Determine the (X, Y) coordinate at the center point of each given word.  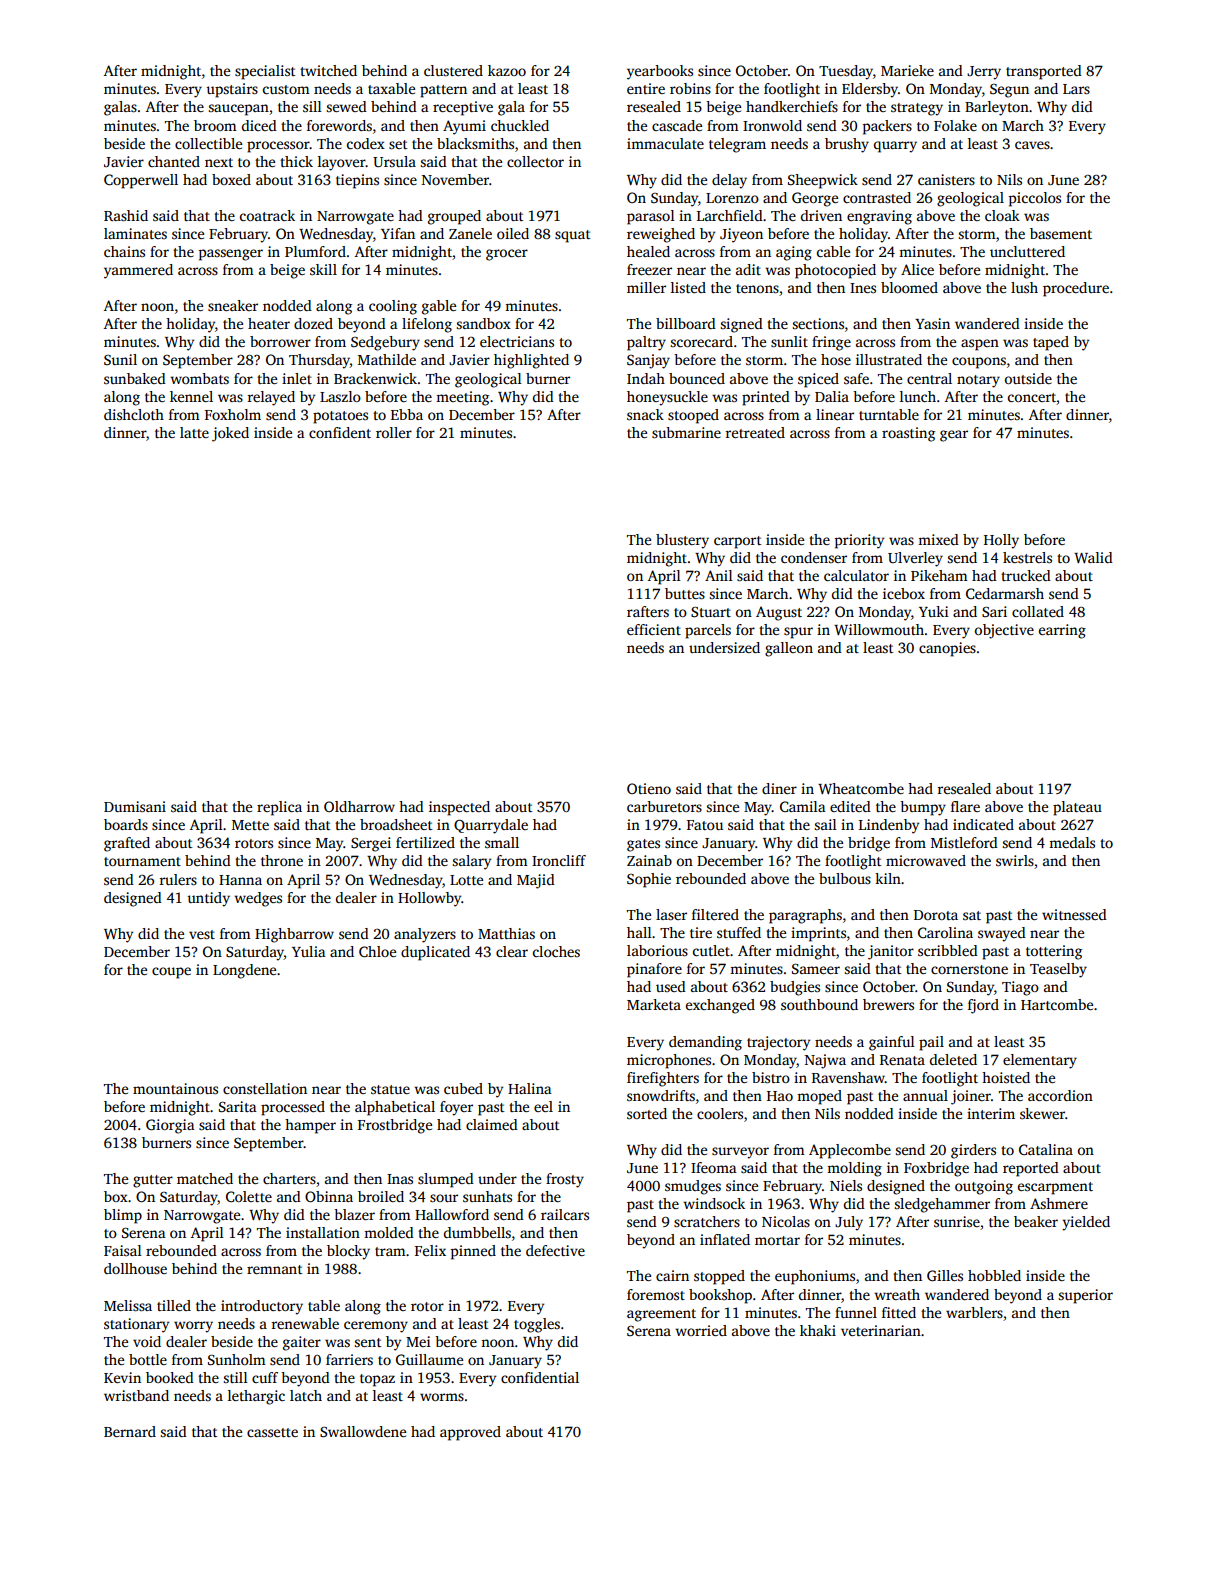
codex (366, 143)
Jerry (984, 73)
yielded (1086, 1223)
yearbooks (660, 72)
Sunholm (237, 1359)
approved (470, 1433)
